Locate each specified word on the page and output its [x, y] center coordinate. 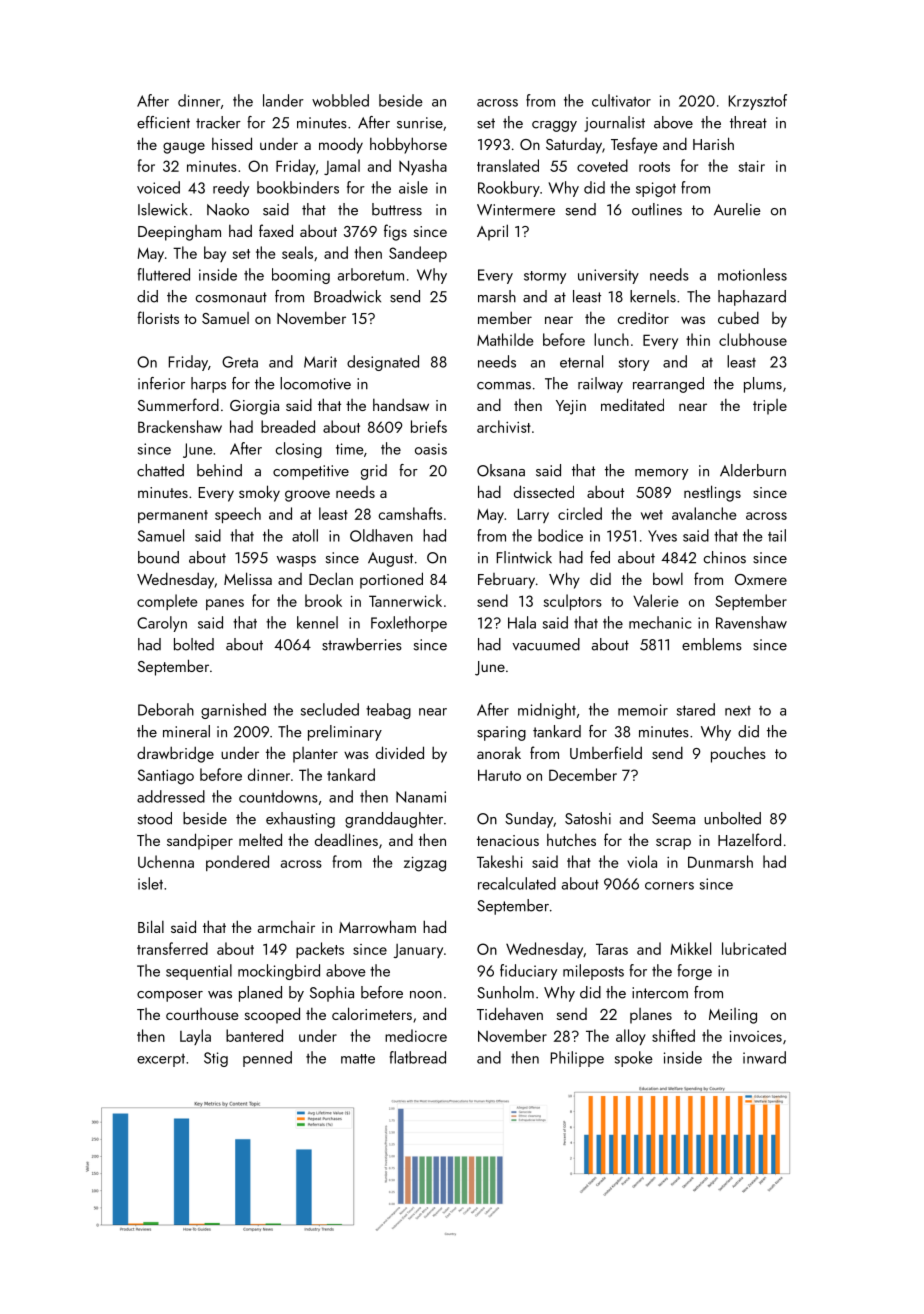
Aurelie [737, 209]
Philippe [577, 1059]
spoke [634, 1059]
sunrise [420, 123]
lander [283, 100]
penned [267, 1059]
